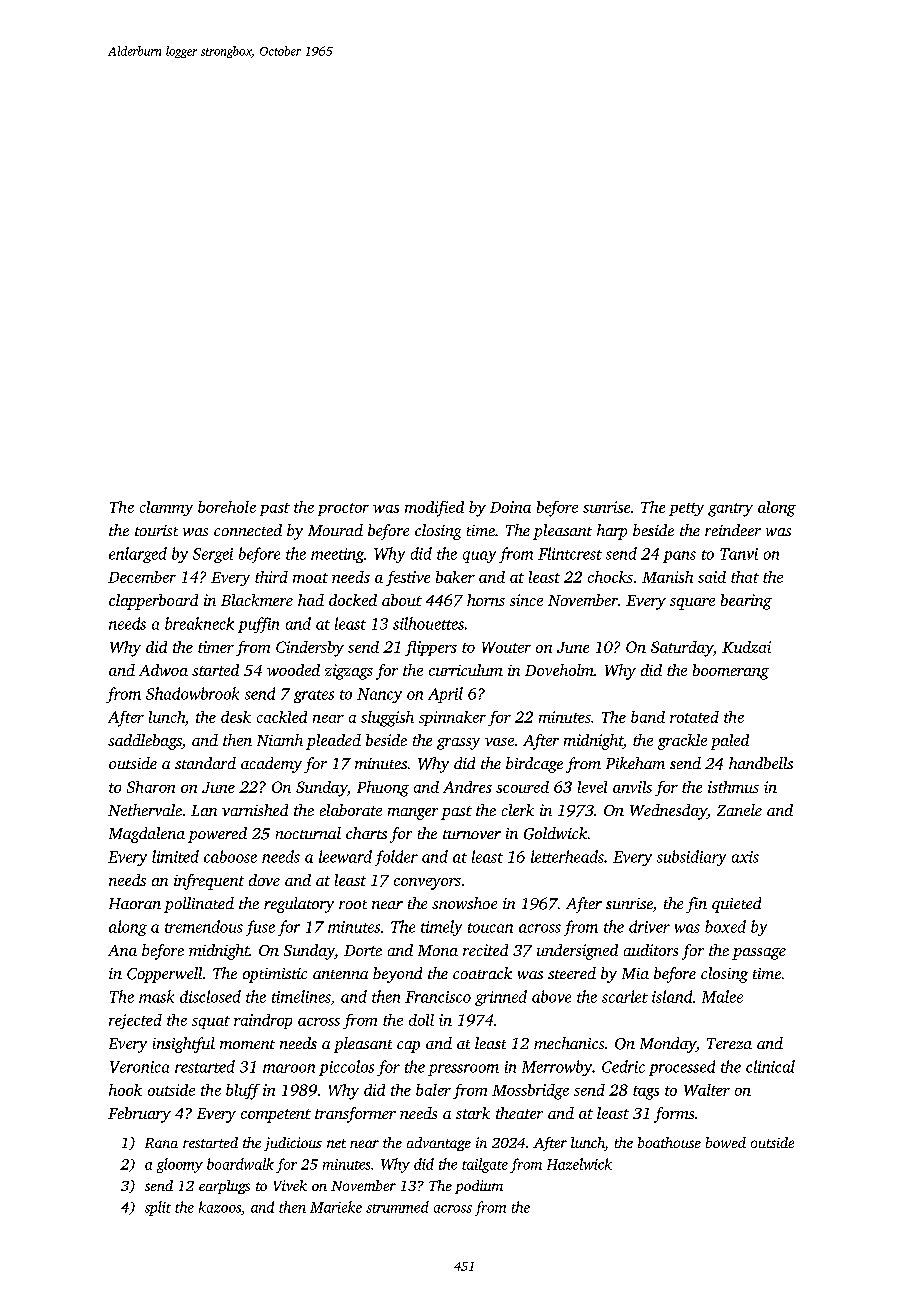 Image resolution: width=908 pixels, height=1316 pixels. What do you see at coordinates (577, 952) in the page?
I see `undersigned` at bounding box center [577, 952].
